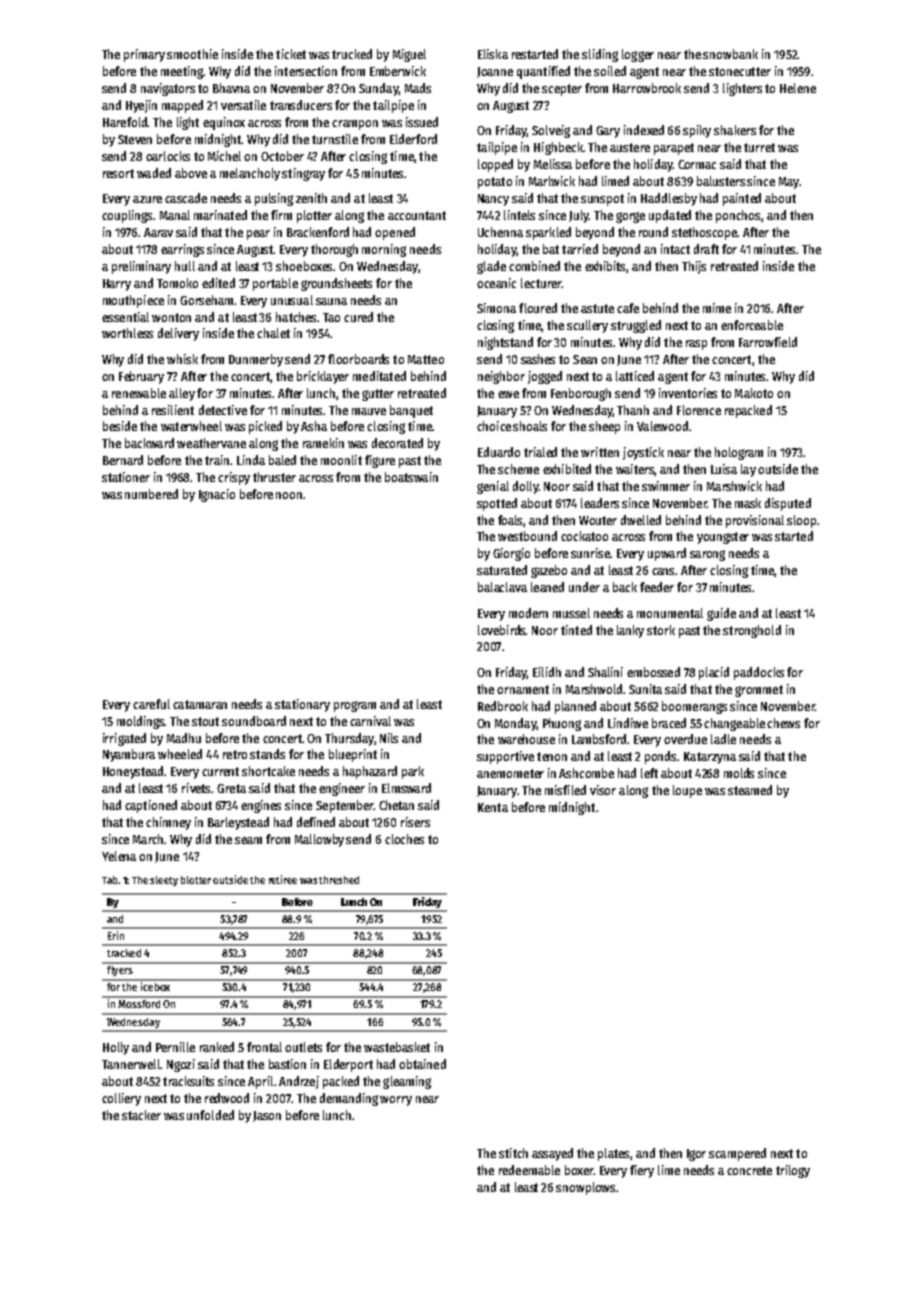 This document has width=924, height=1308. I want to click on ranked, so click(217, 1047).
